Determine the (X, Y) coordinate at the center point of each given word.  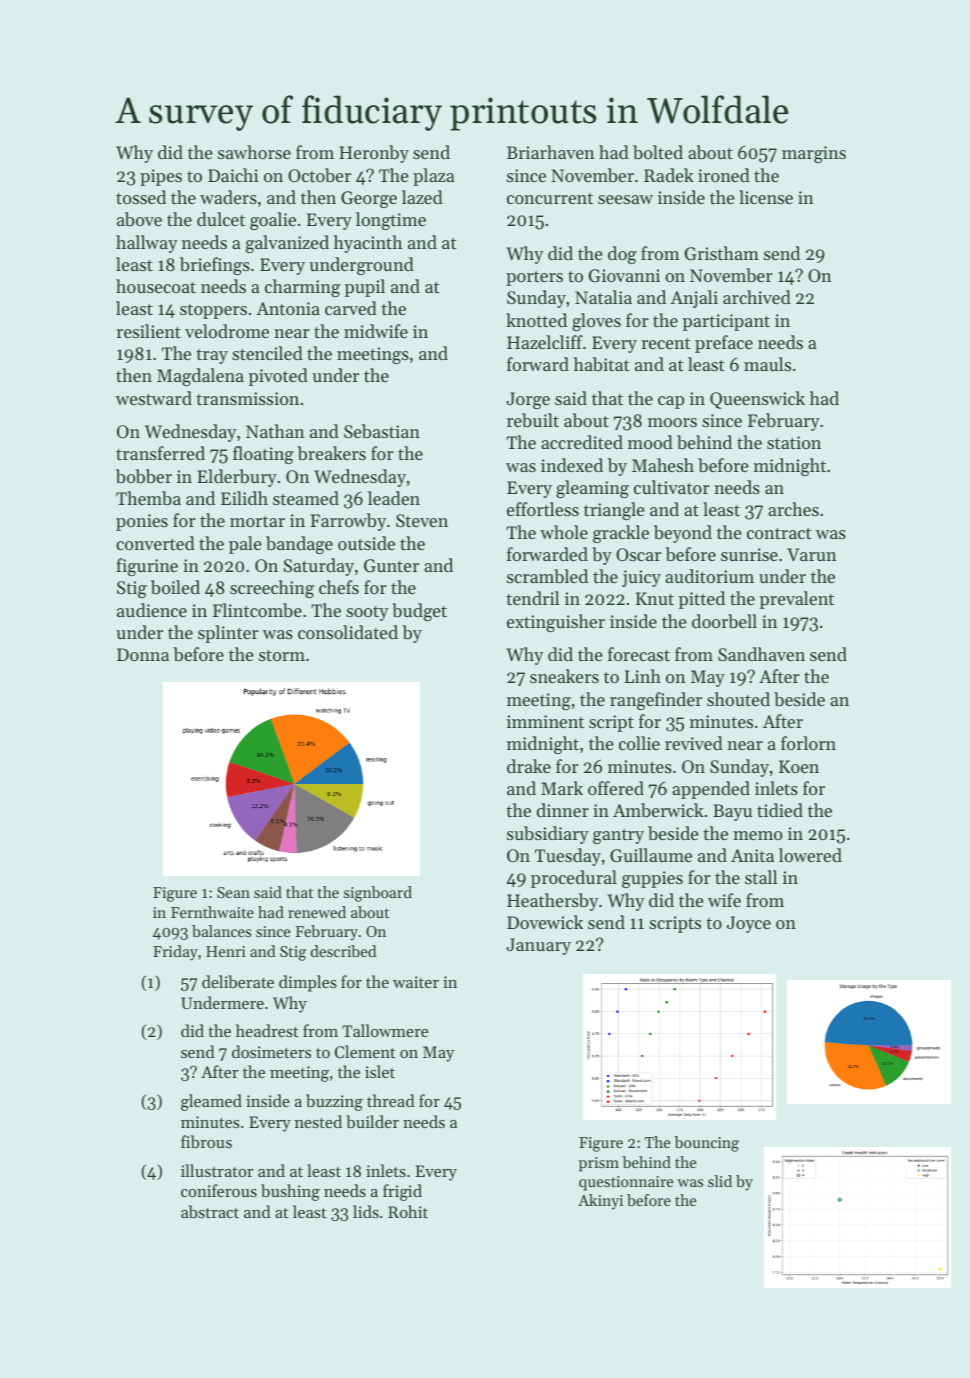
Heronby (374, 154)
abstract (210, 1211)
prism (599, 1164)
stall (761, 877)
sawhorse (254, 152)
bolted (658, 152)
